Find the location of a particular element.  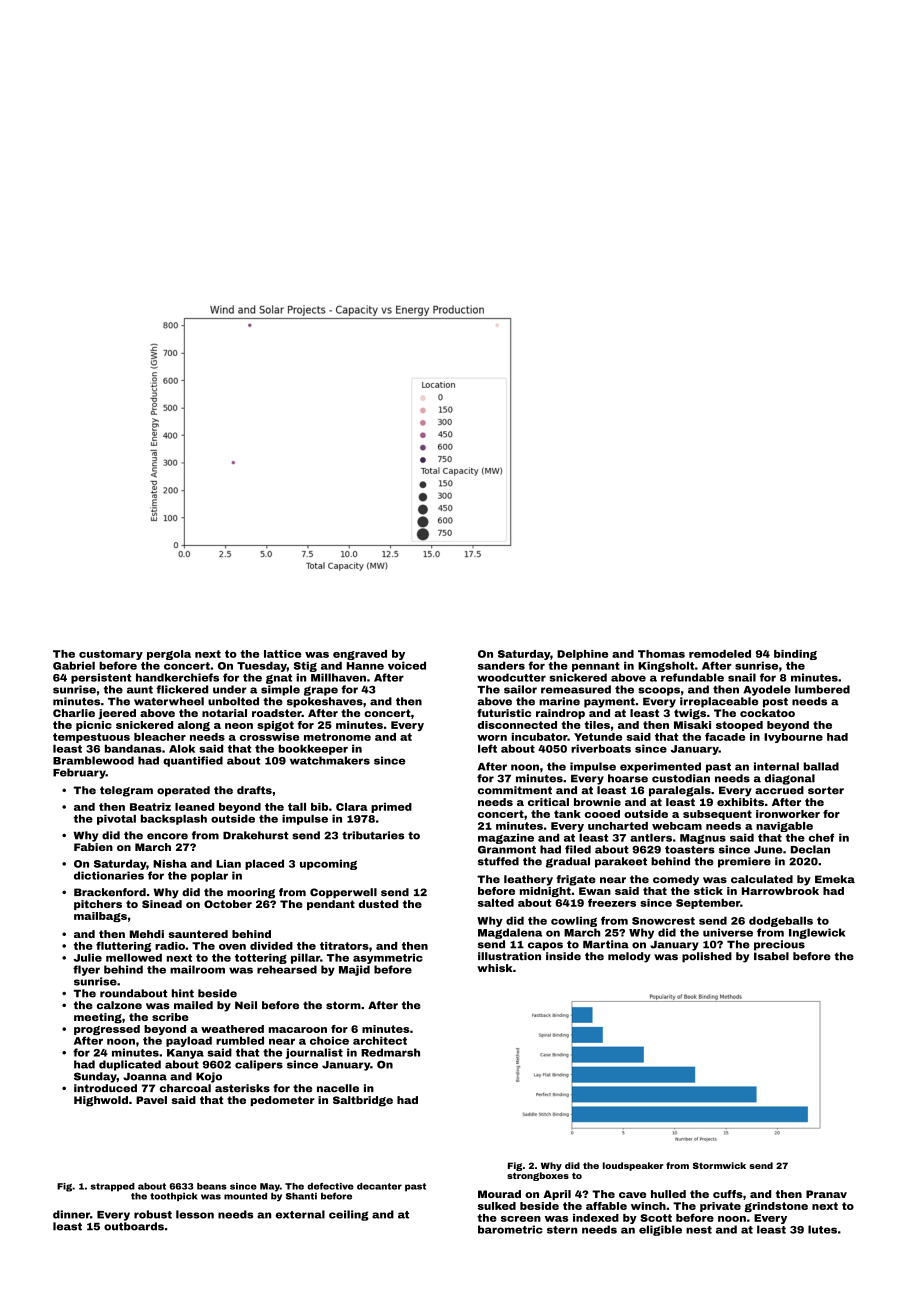

Isabel is located at coordinates (771, 956).
